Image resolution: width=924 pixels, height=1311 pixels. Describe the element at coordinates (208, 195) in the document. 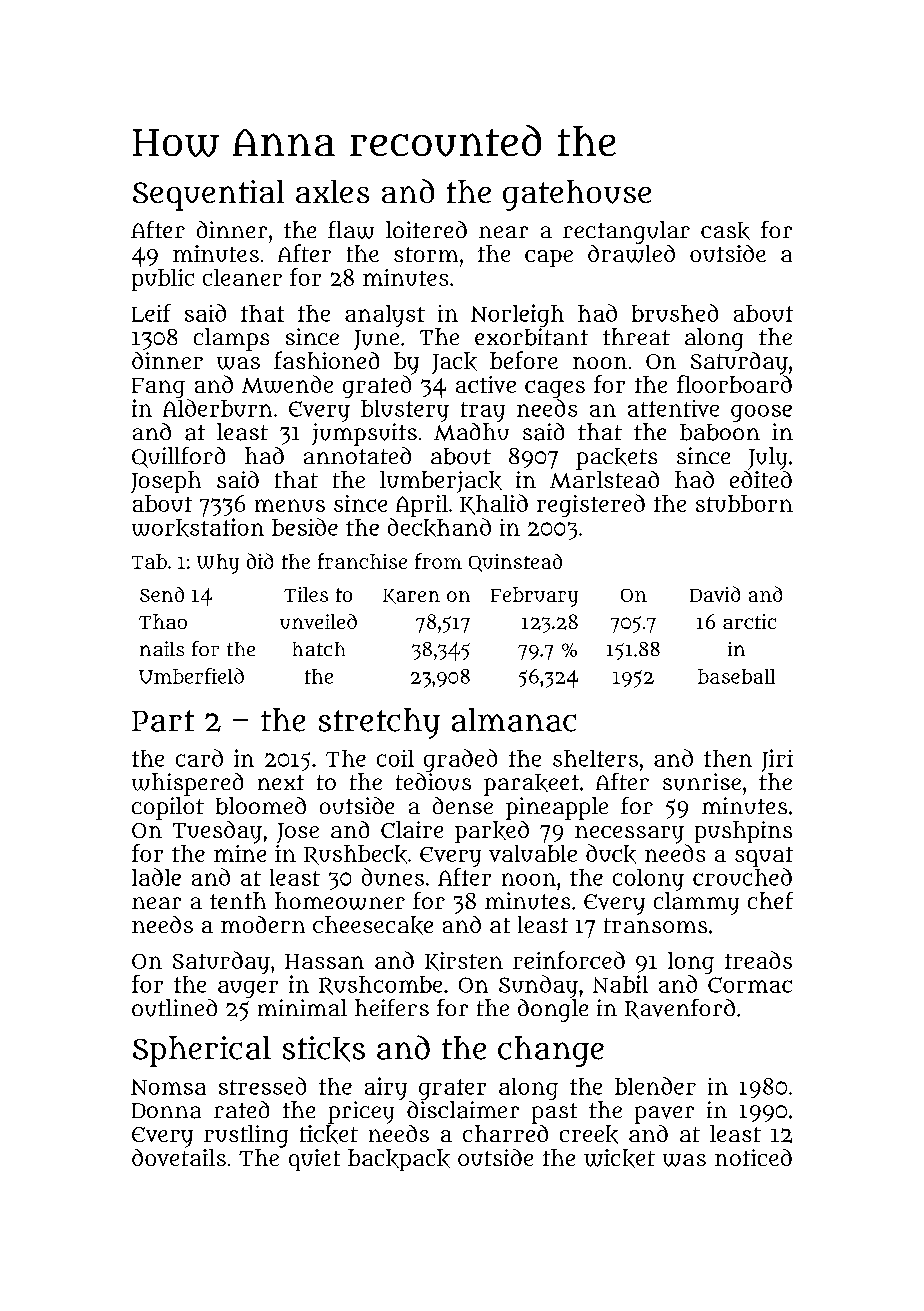

I see `Sequential` at that location.
